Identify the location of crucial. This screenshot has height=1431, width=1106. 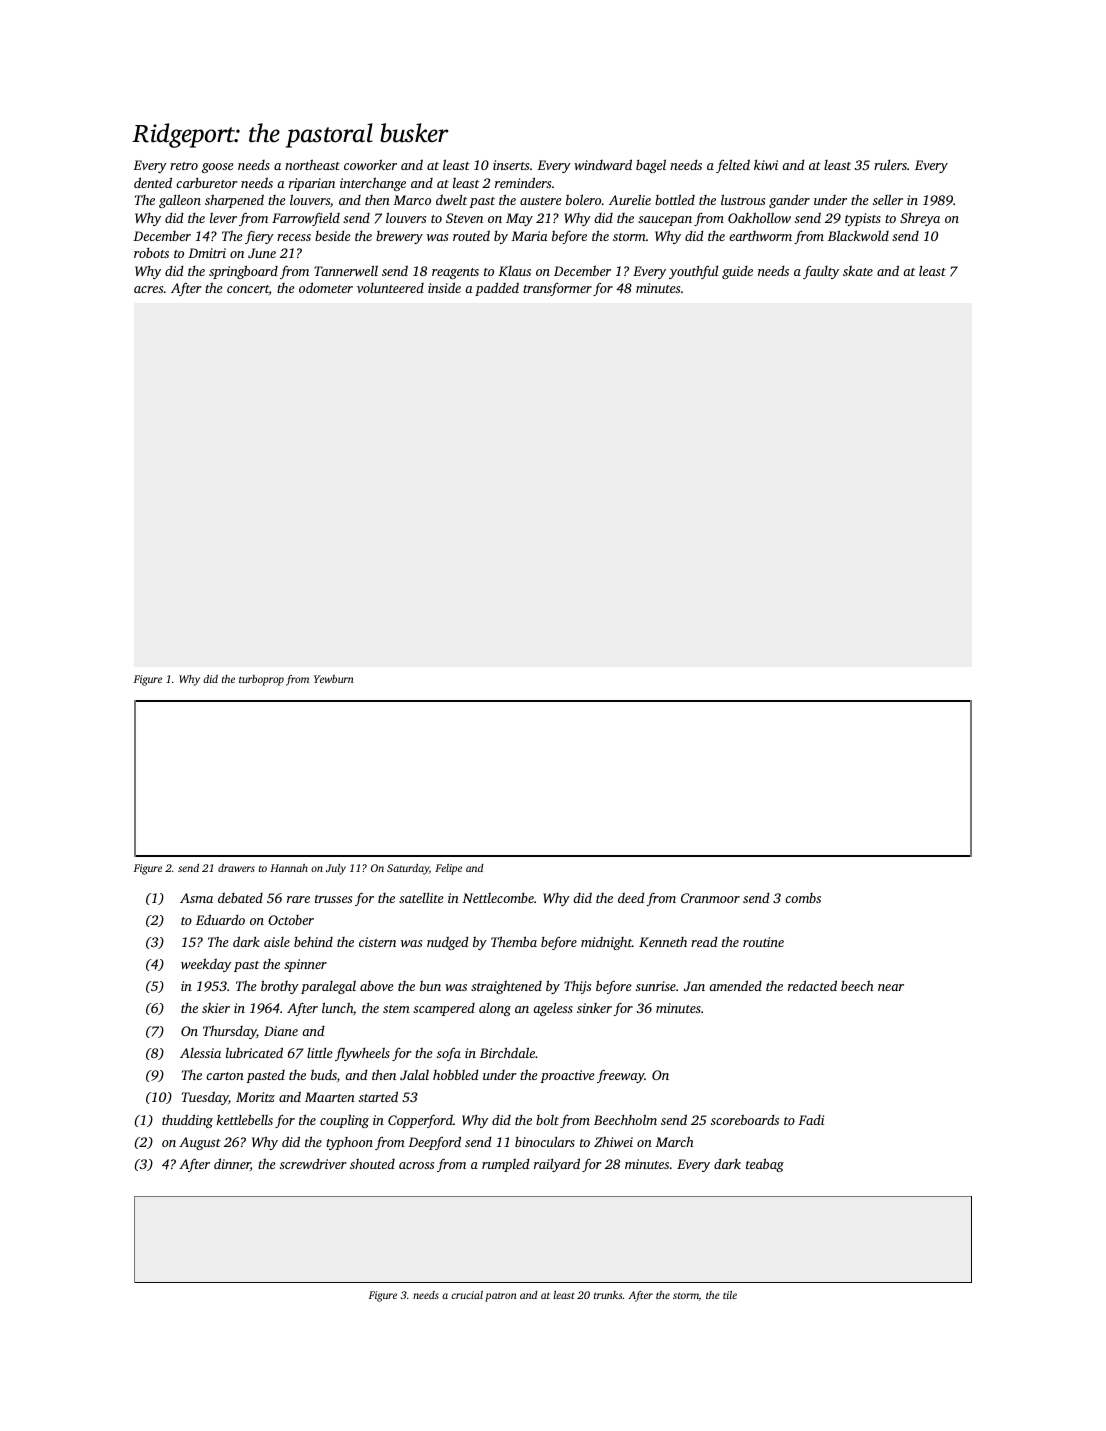
(467, 1295).
